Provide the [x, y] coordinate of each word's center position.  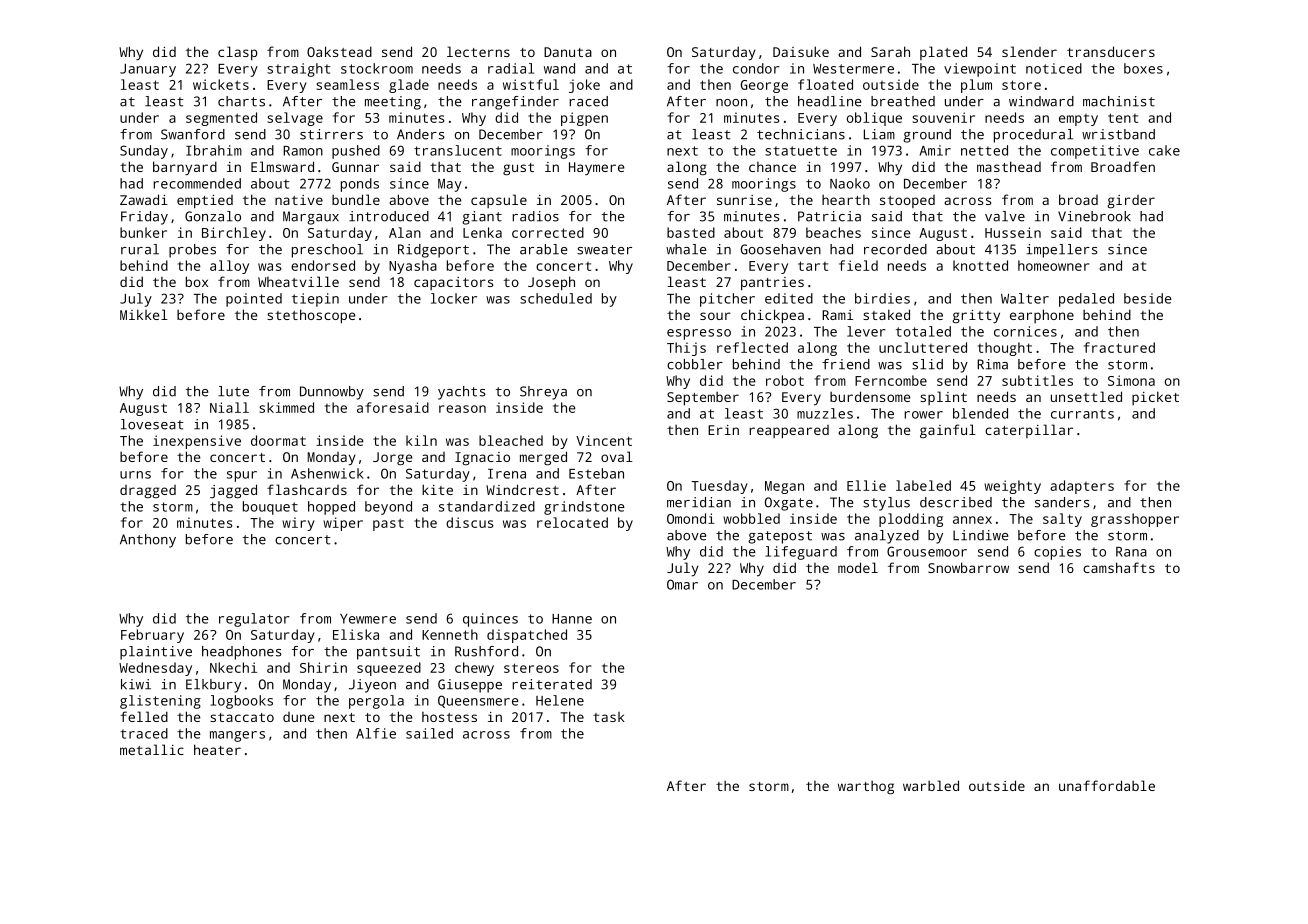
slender [1029, 51]
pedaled [1086, 300]
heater [217, 749]
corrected [548, 232]
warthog [866, 788]
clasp [237, 53]
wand [559, 68]
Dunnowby [332, 393]
